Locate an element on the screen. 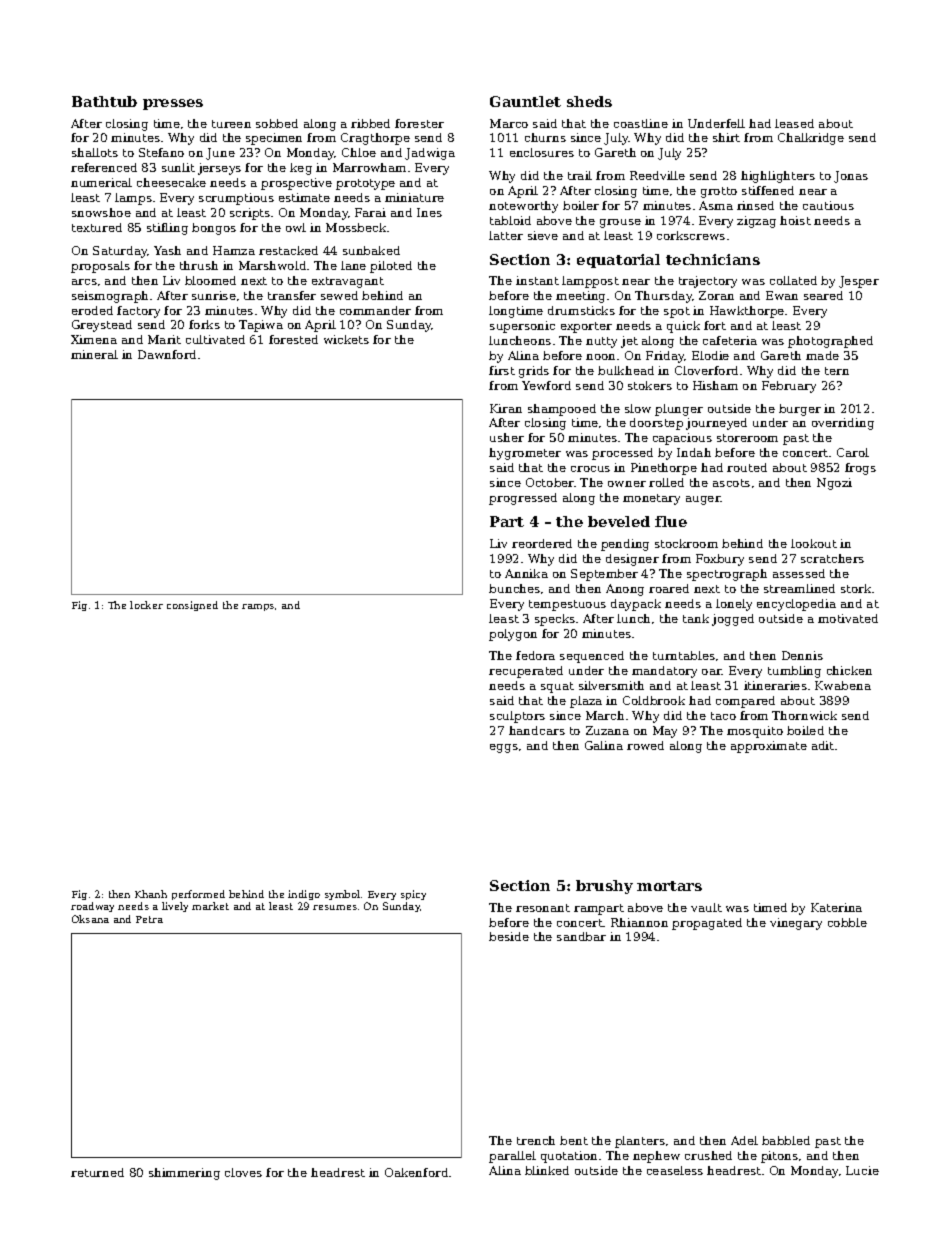 The image size is (952, 1233). chicken is located at coordinates (849, 670).
